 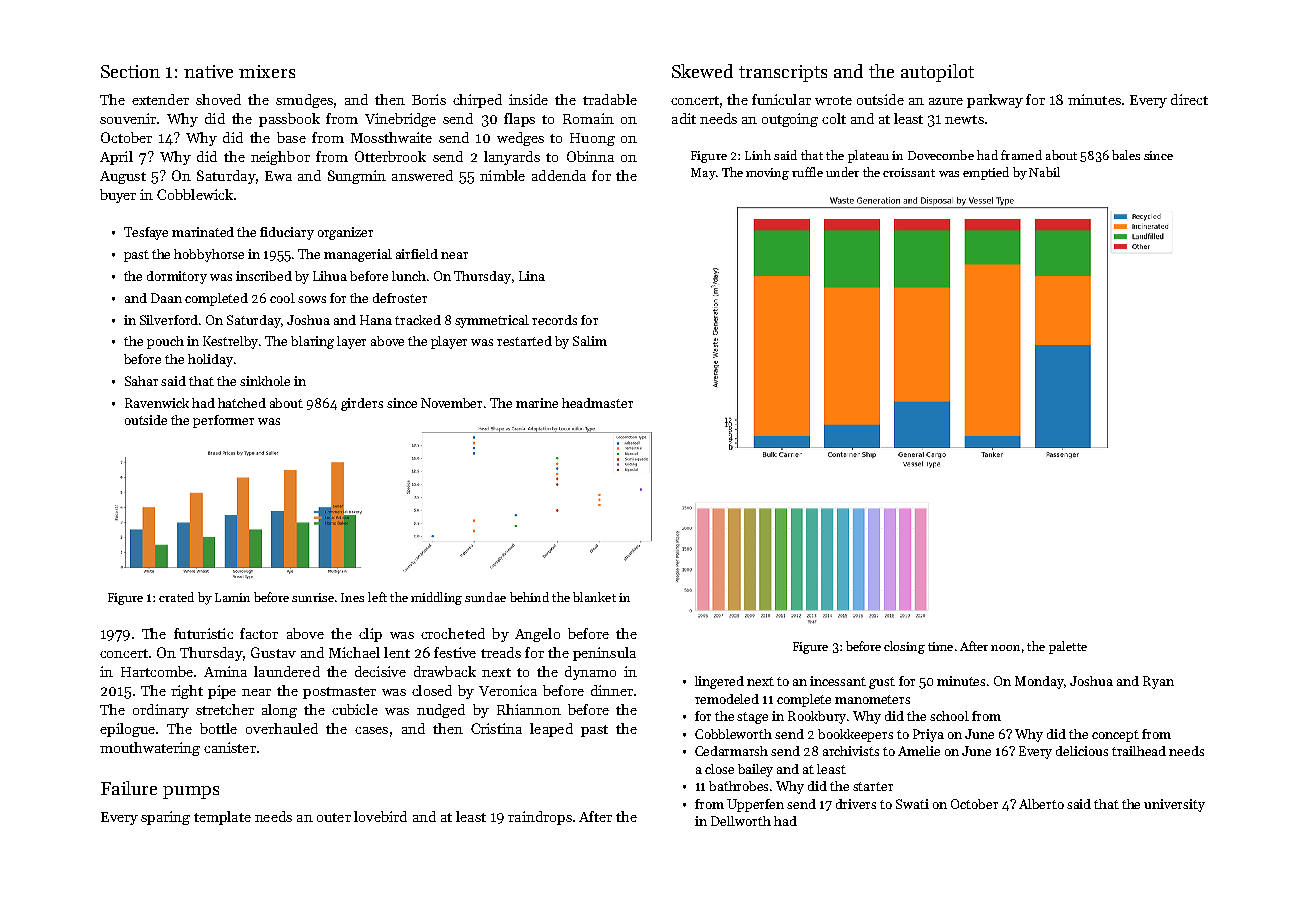 What do you see at coordinates (590, 341) in the document?
I see `Salim` at bounding box center [590, 341].
